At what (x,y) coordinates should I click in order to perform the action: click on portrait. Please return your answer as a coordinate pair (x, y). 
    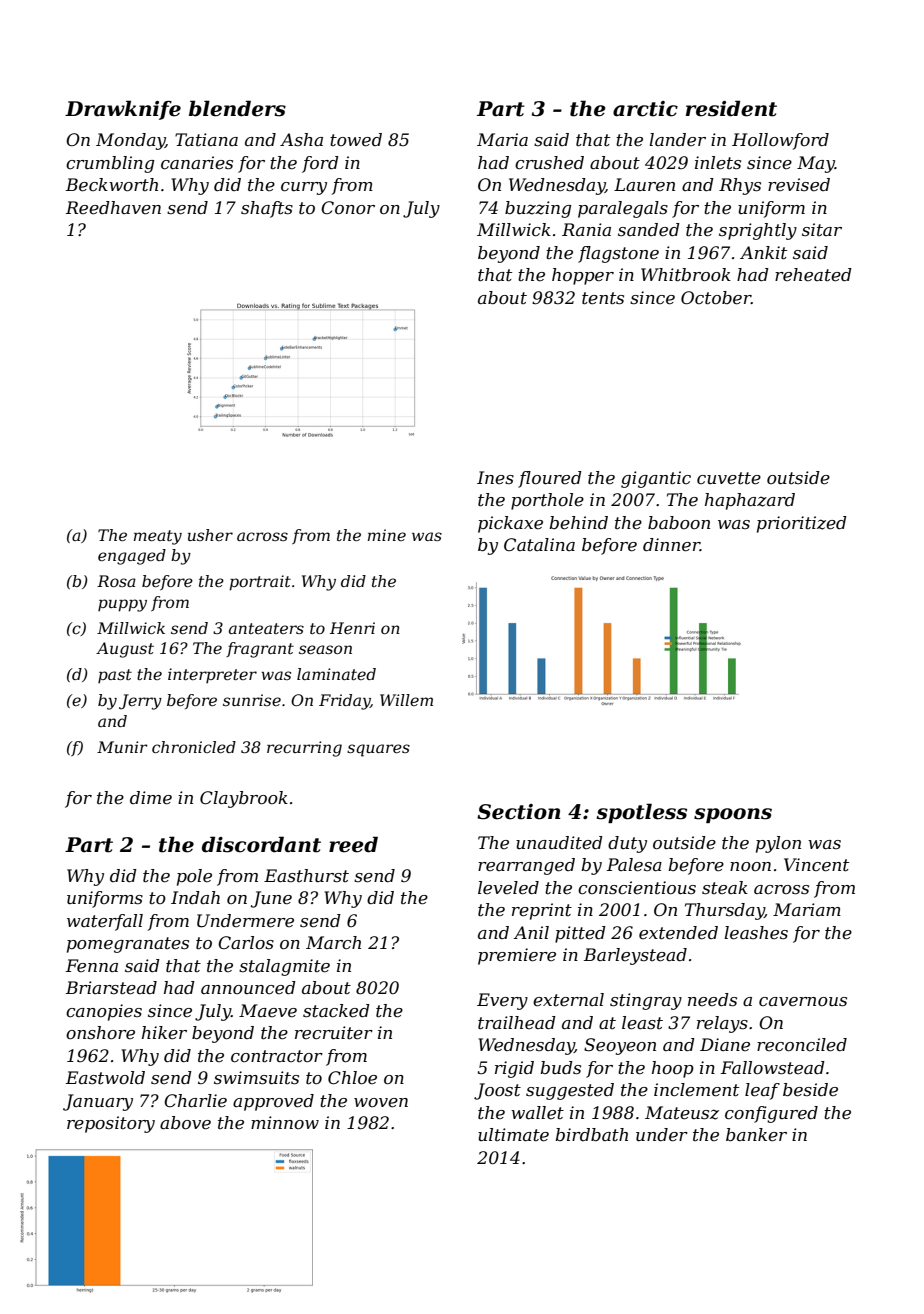
    Looking at the image, I should click on (260, 583).
